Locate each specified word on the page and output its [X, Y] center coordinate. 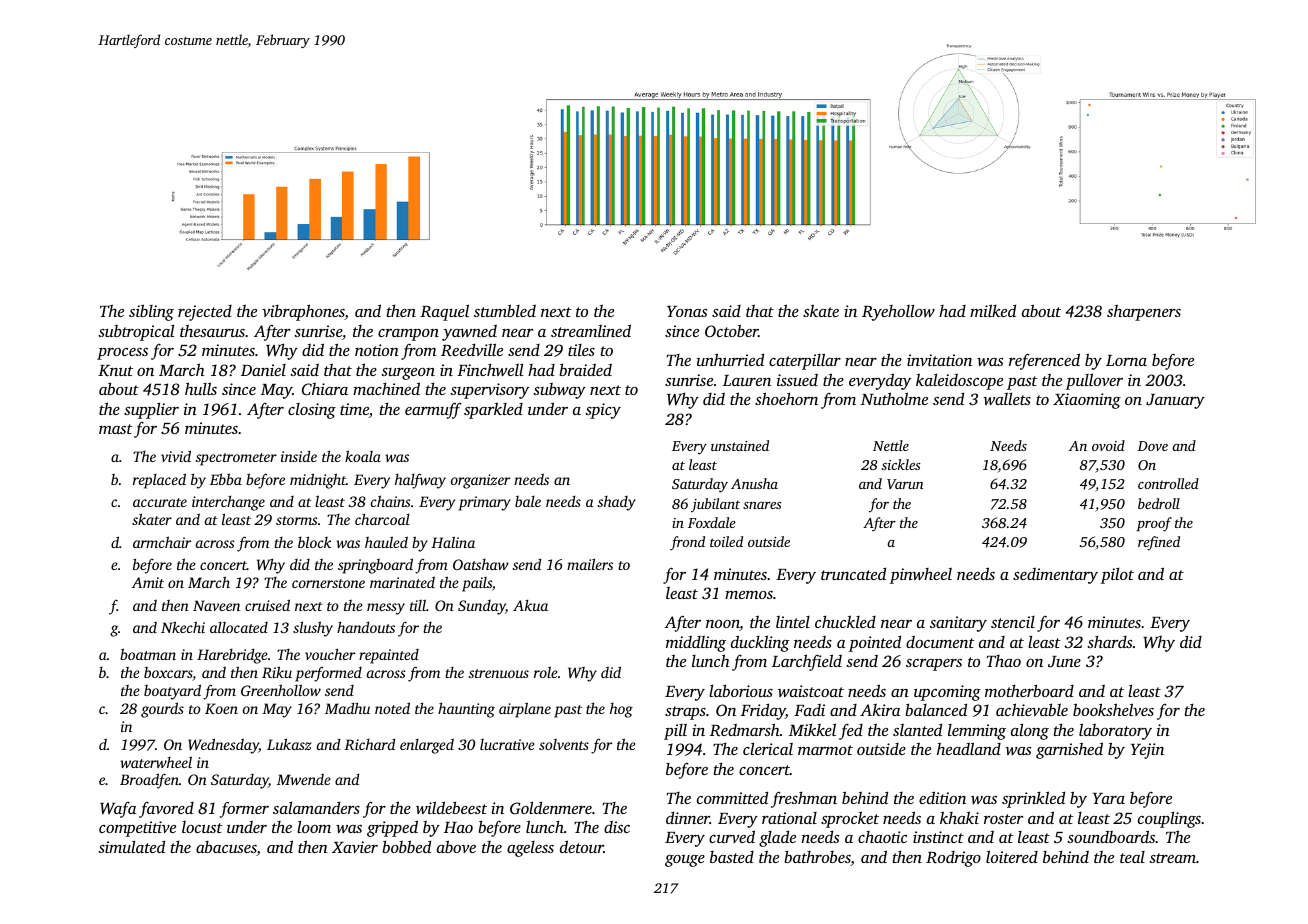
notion [377, 350]
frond [687, 543]
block [314, 542]
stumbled [505, 310]
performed [328, 674]
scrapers [934, 665]
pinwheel [921, 576]
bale [528, 501]
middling [696, 644]
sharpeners [1144, 313]
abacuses [226, 848]
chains [391, 501]
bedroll [1159, 503]
